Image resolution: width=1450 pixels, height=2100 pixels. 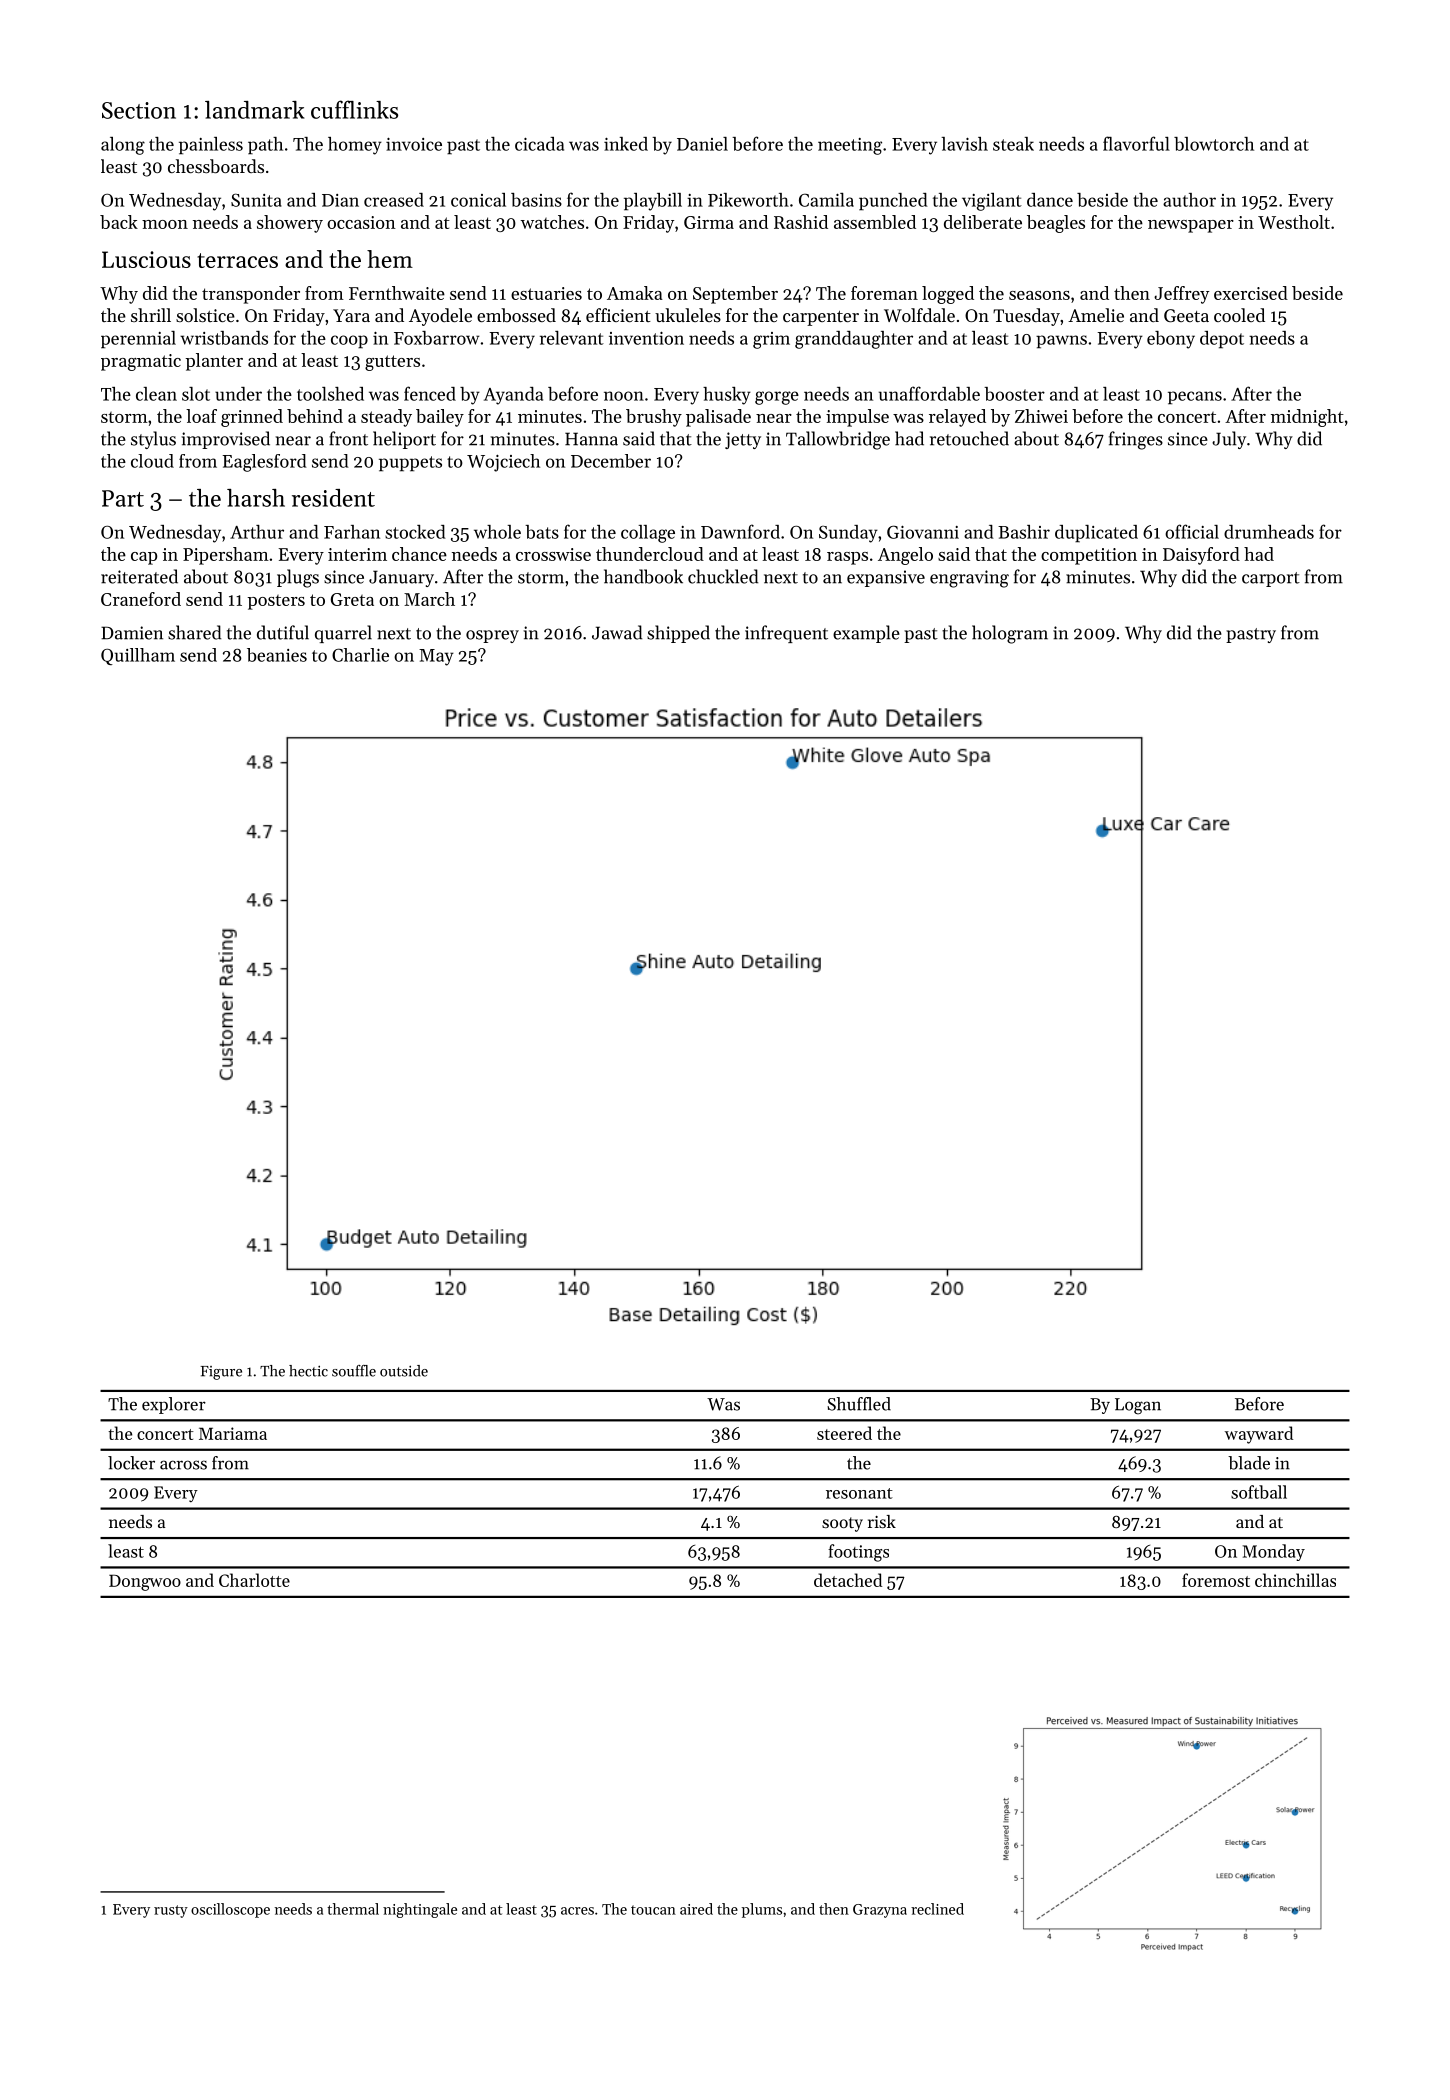 What do you see at coordinates (696, 1909) in the page?
I see `aired` at bounding box center [696, 1909].
